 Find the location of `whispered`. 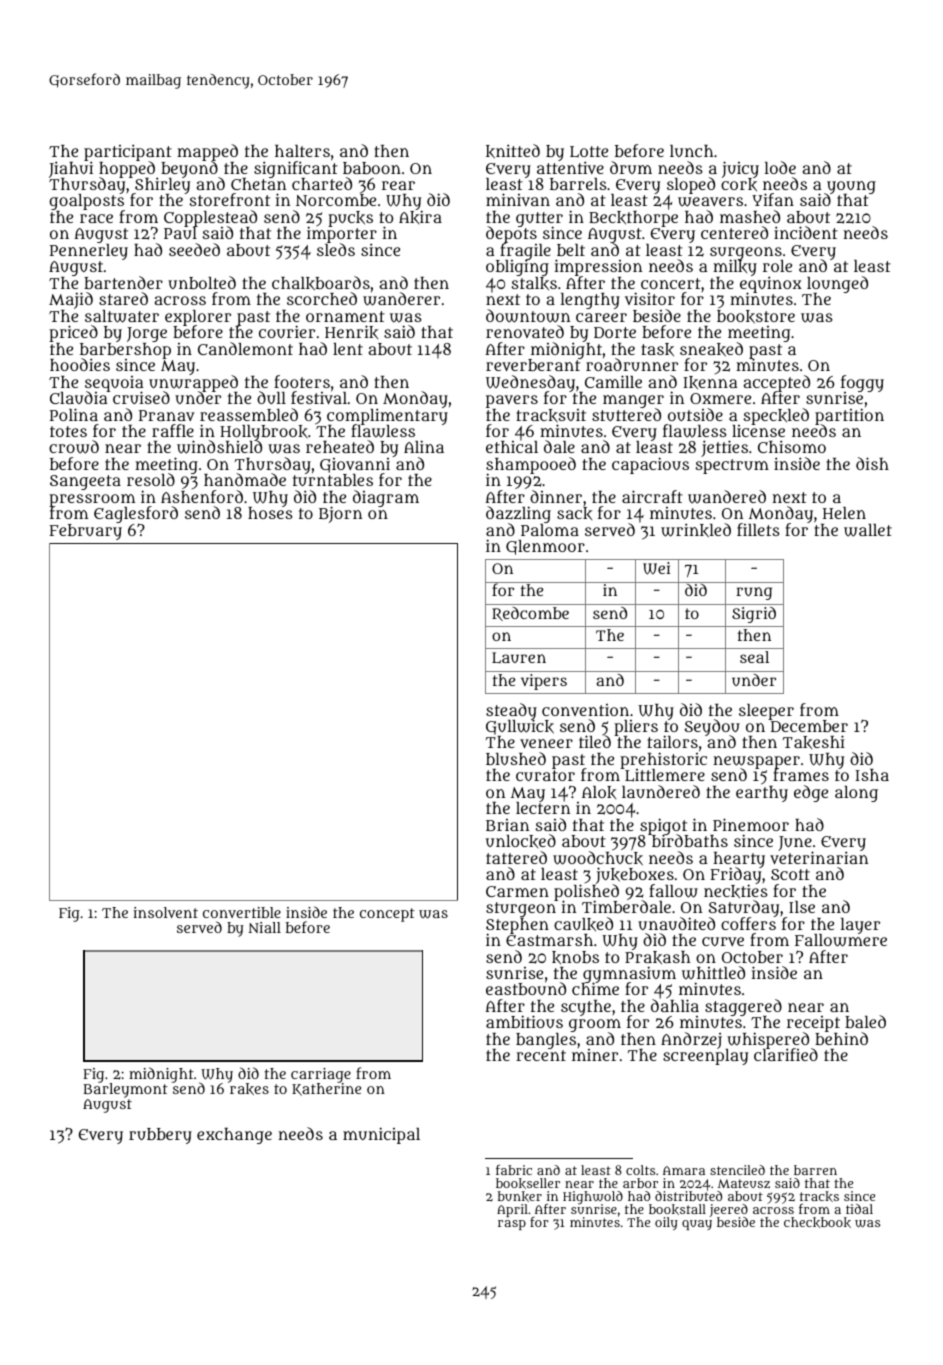

whispered is located at coordinates (769, 1040).
